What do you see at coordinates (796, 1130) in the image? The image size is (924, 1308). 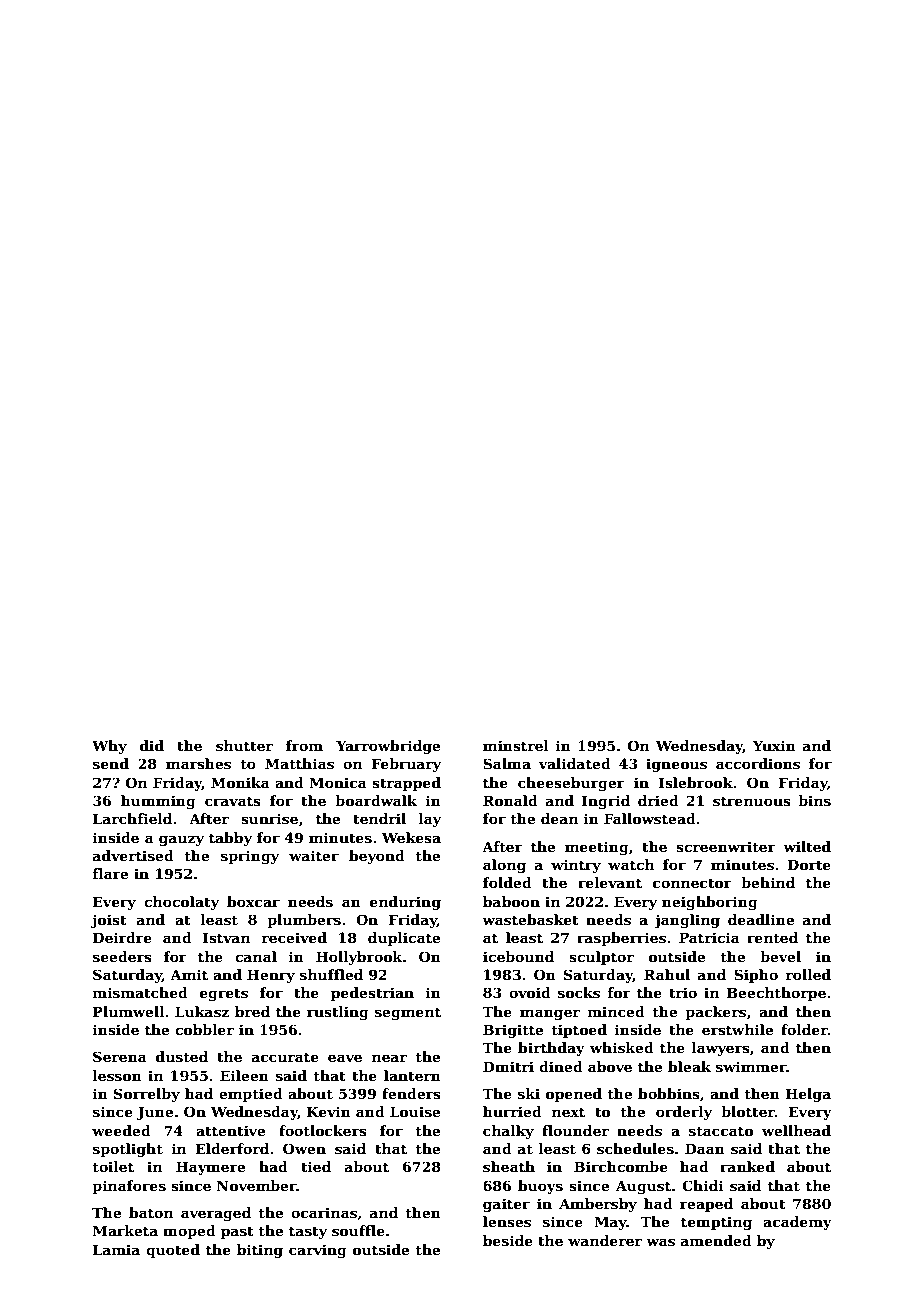 I see `wellhead` at bounding box center [796, 1130].
